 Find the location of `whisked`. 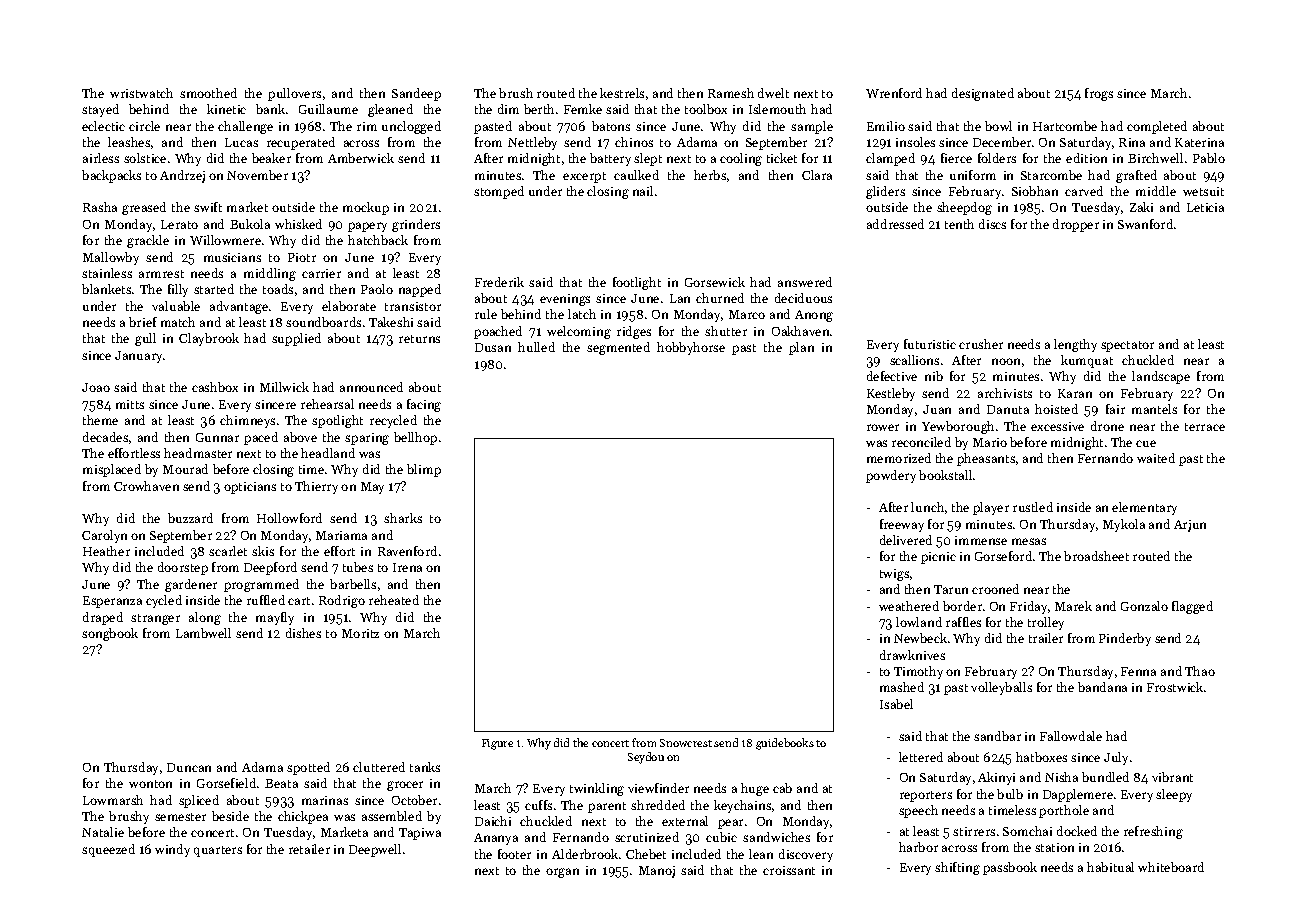

whisked is located at coordinates (298, 224).
